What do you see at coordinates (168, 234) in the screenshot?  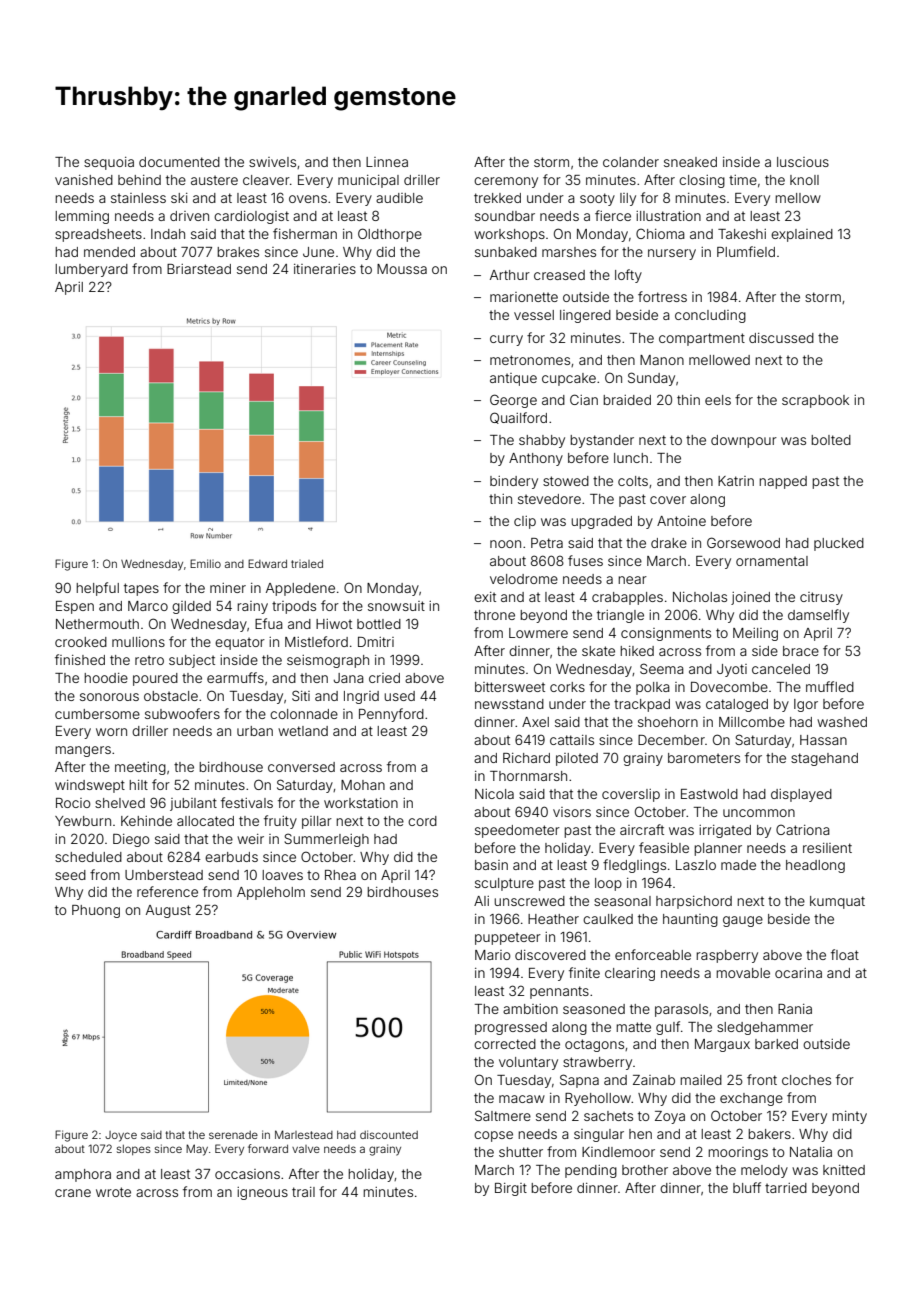 I see `Indah` at bounding box center [168, 234].
